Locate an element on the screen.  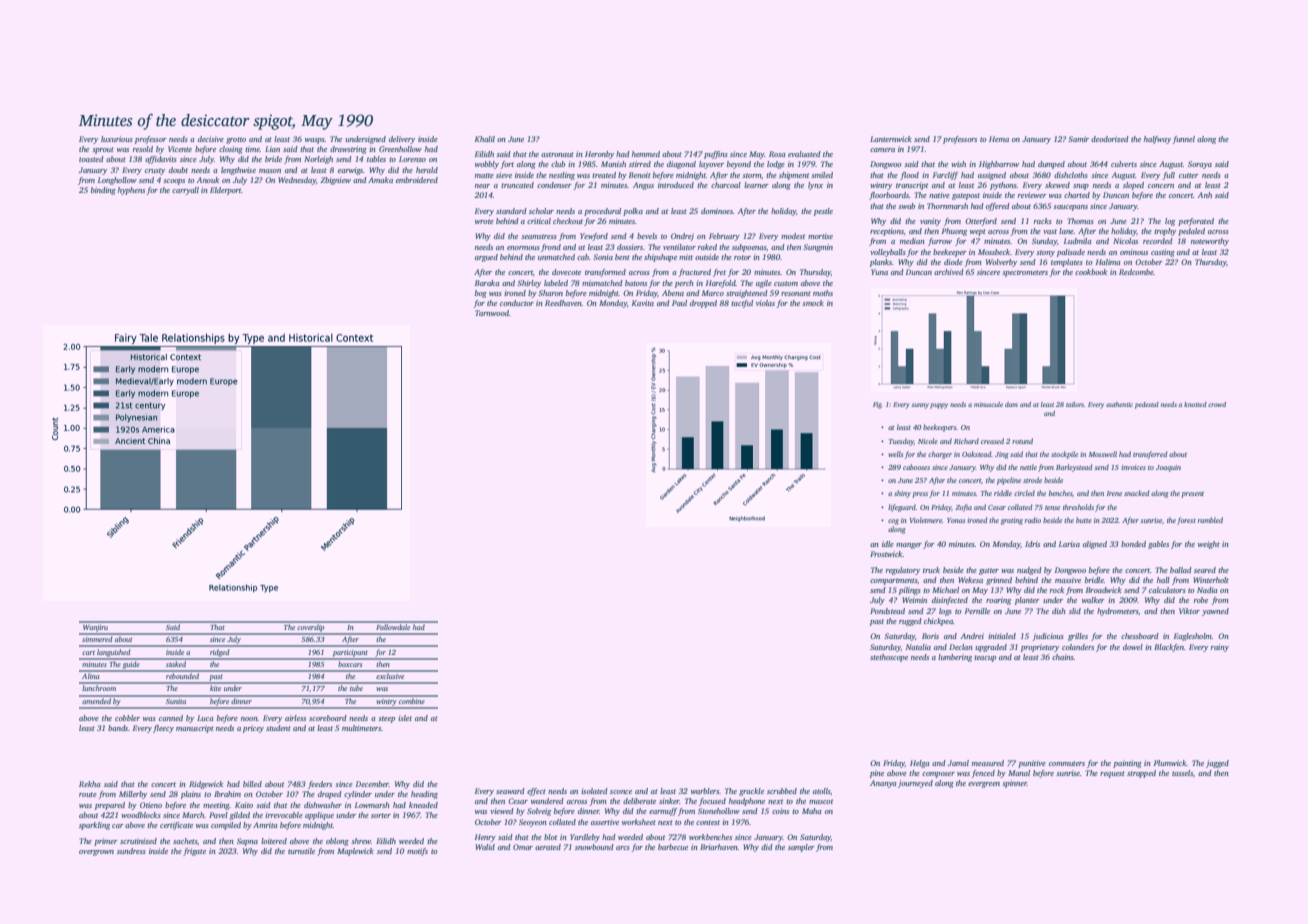
violas is located at coordinates (765, 303).
